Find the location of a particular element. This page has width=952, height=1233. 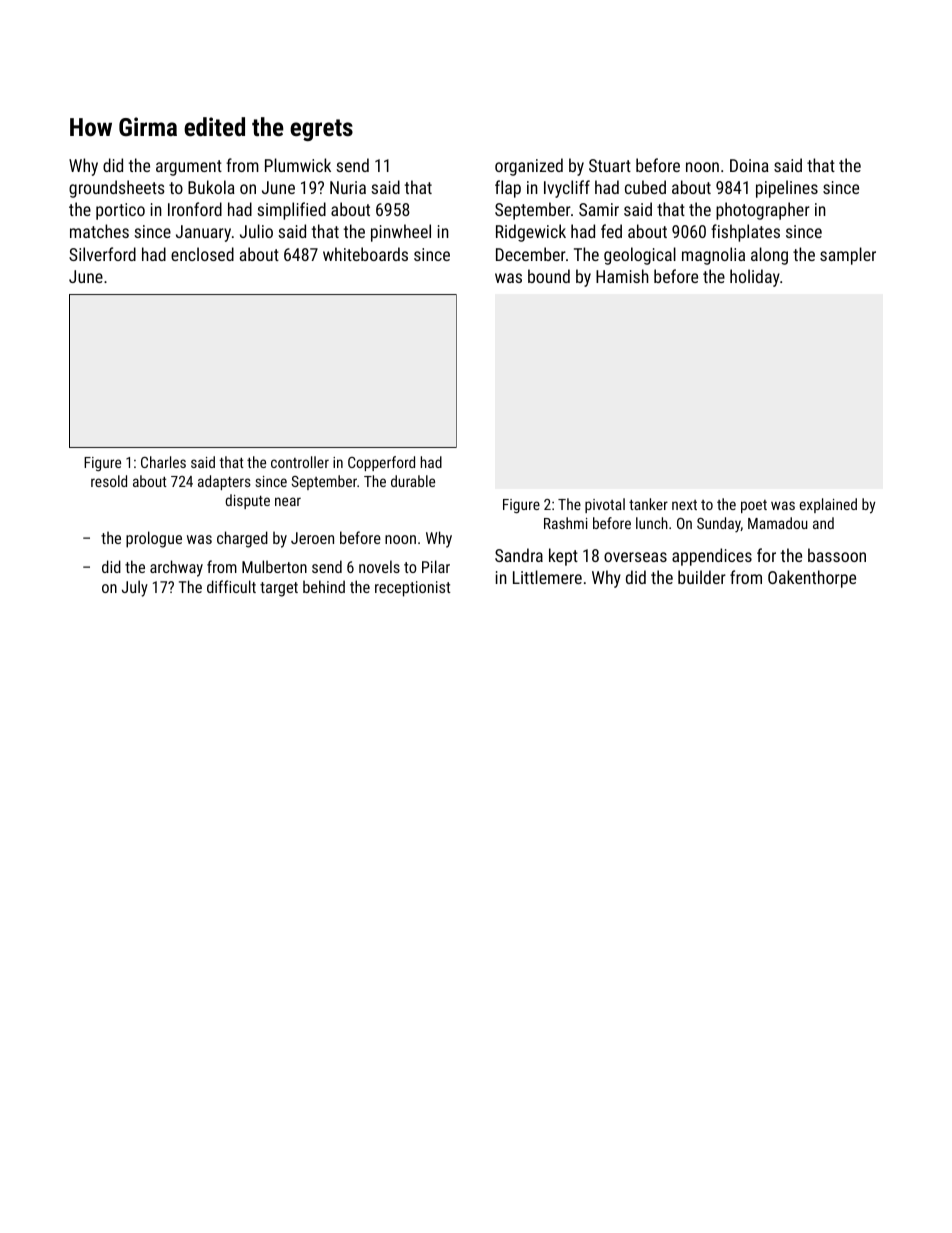

adapters is located at coordinates (224, 482).
